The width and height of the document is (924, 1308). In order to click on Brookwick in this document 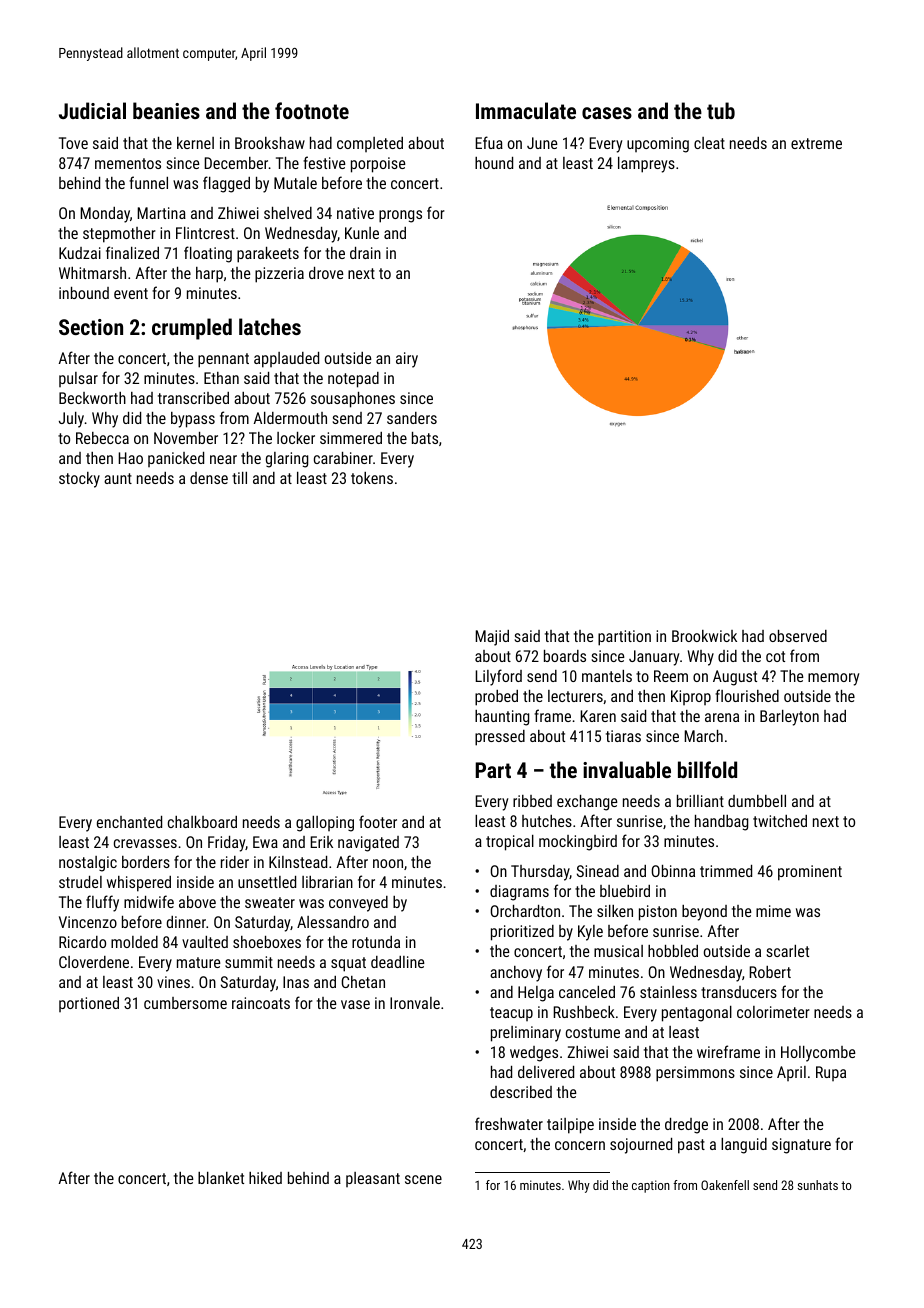, I will do `click(704, 636)`.
